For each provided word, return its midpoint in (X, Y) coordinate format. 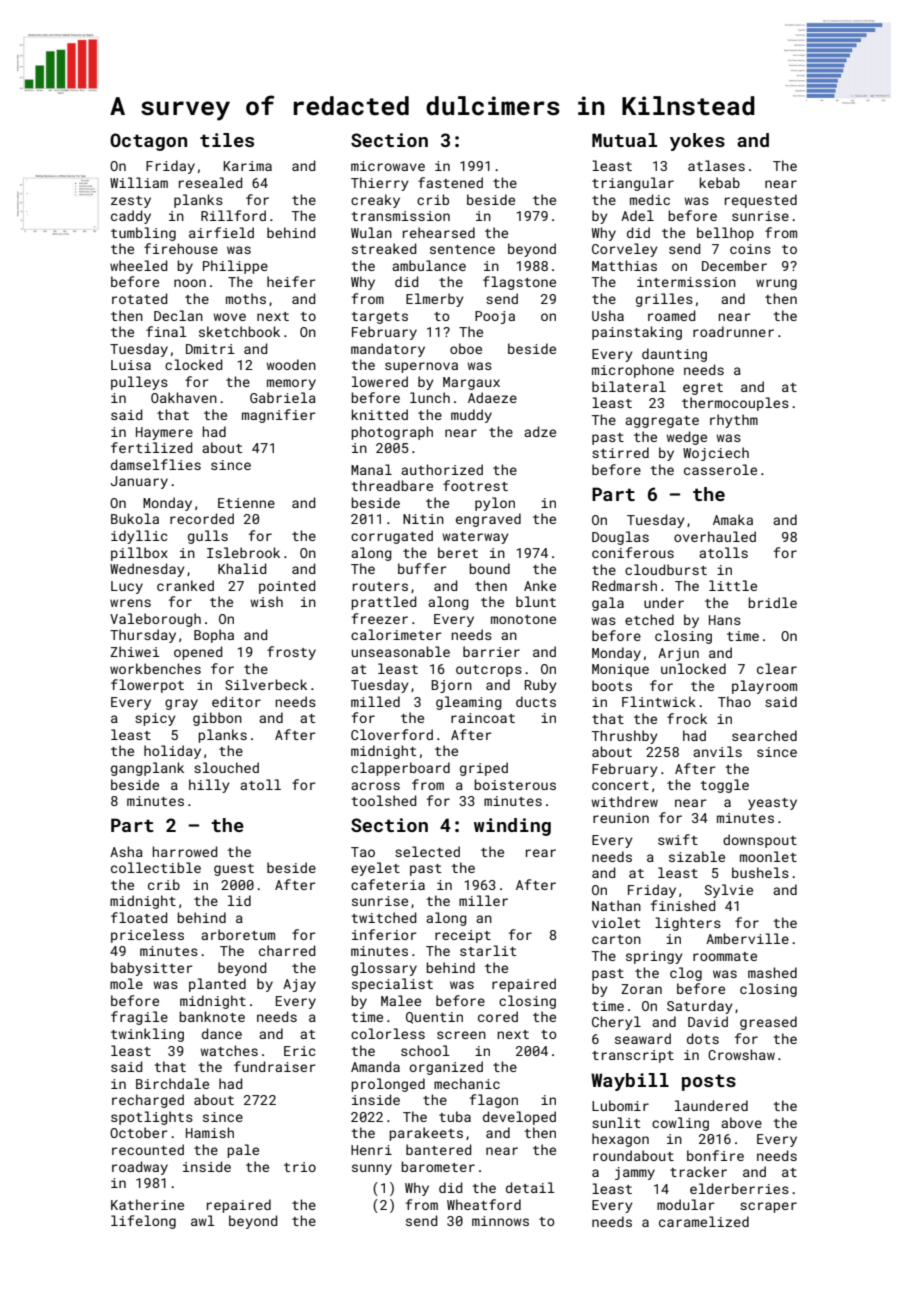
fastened (450, 182)
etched (649, 619)
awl (203, 1220)
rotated (139, 298)
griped (484, 769)
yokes (697, 142)
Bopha (214, 636)
